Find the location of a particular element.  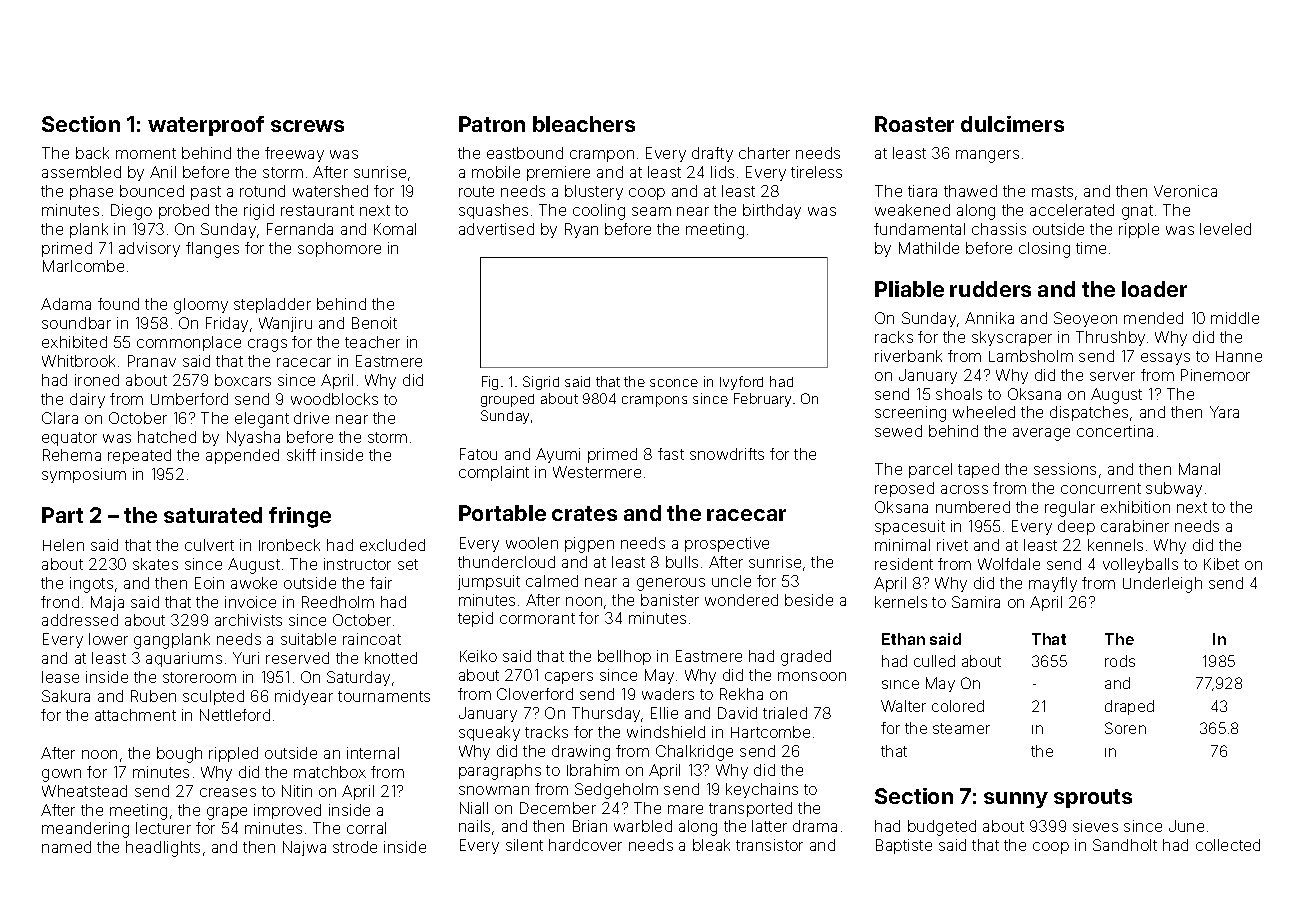

Patron is located at coordinates (492, 124).
